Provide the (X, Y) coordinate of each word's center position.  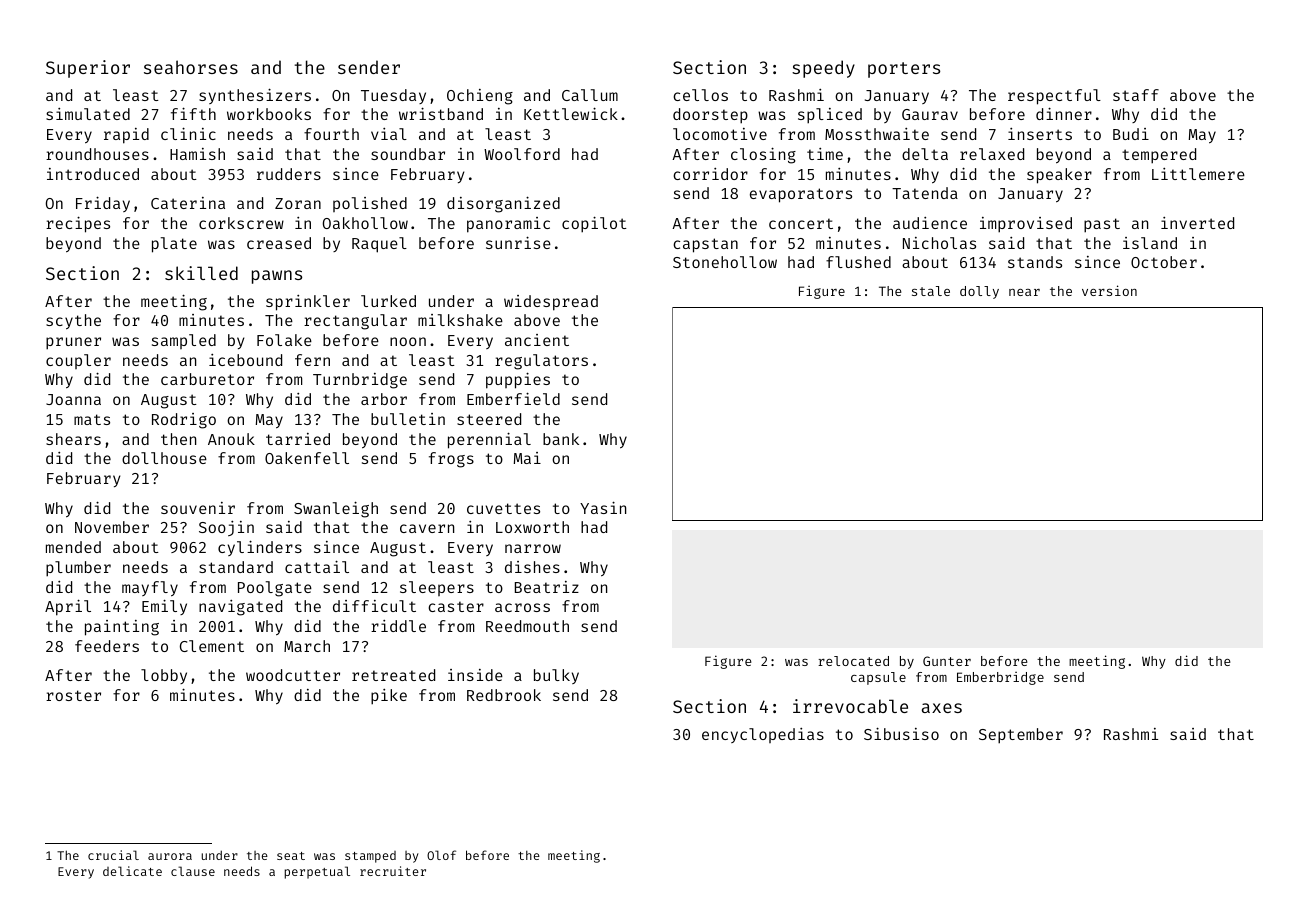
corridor (710, 174)
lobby (164, 676)
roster (73, 695)
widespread (551, 303)
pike (389, 697)
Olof (441, 855)
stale (931, 291)
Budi (1131, 134)
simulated (88, 114)
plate (174, 245)
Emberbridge (1000, 678)
